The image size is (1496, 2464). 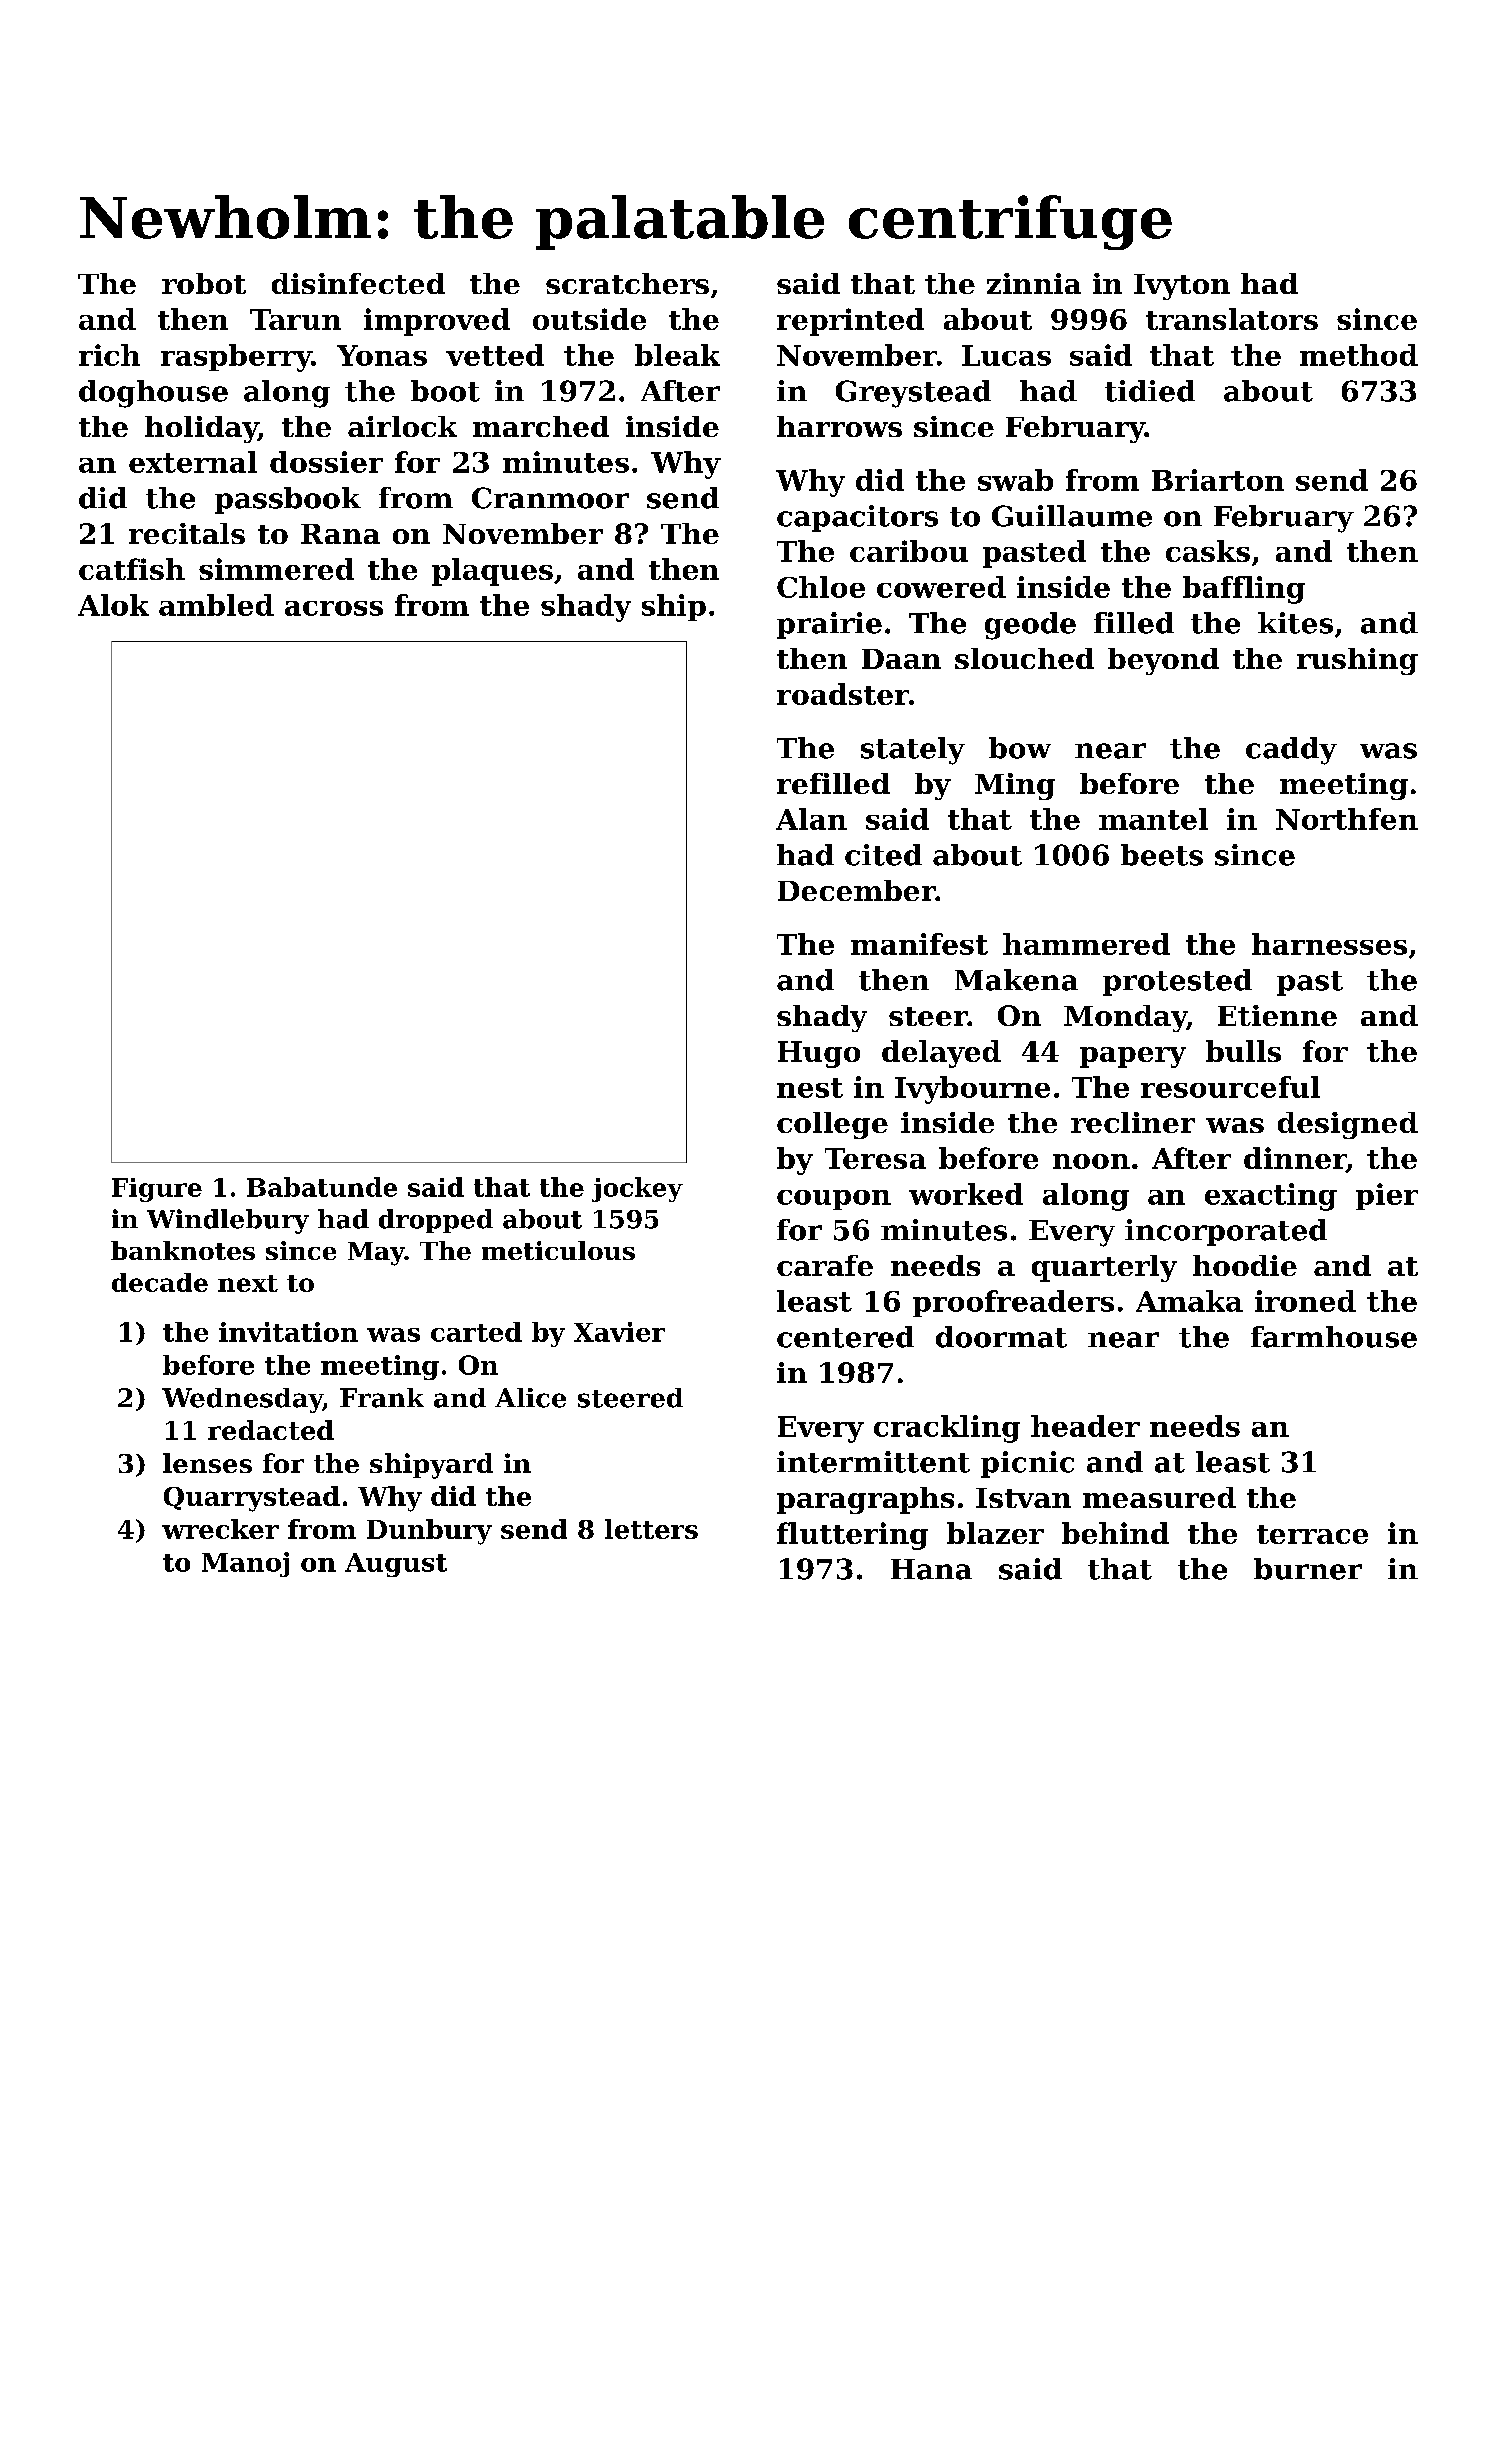 I want to click on Yonas, so click(x=382, y=355).
